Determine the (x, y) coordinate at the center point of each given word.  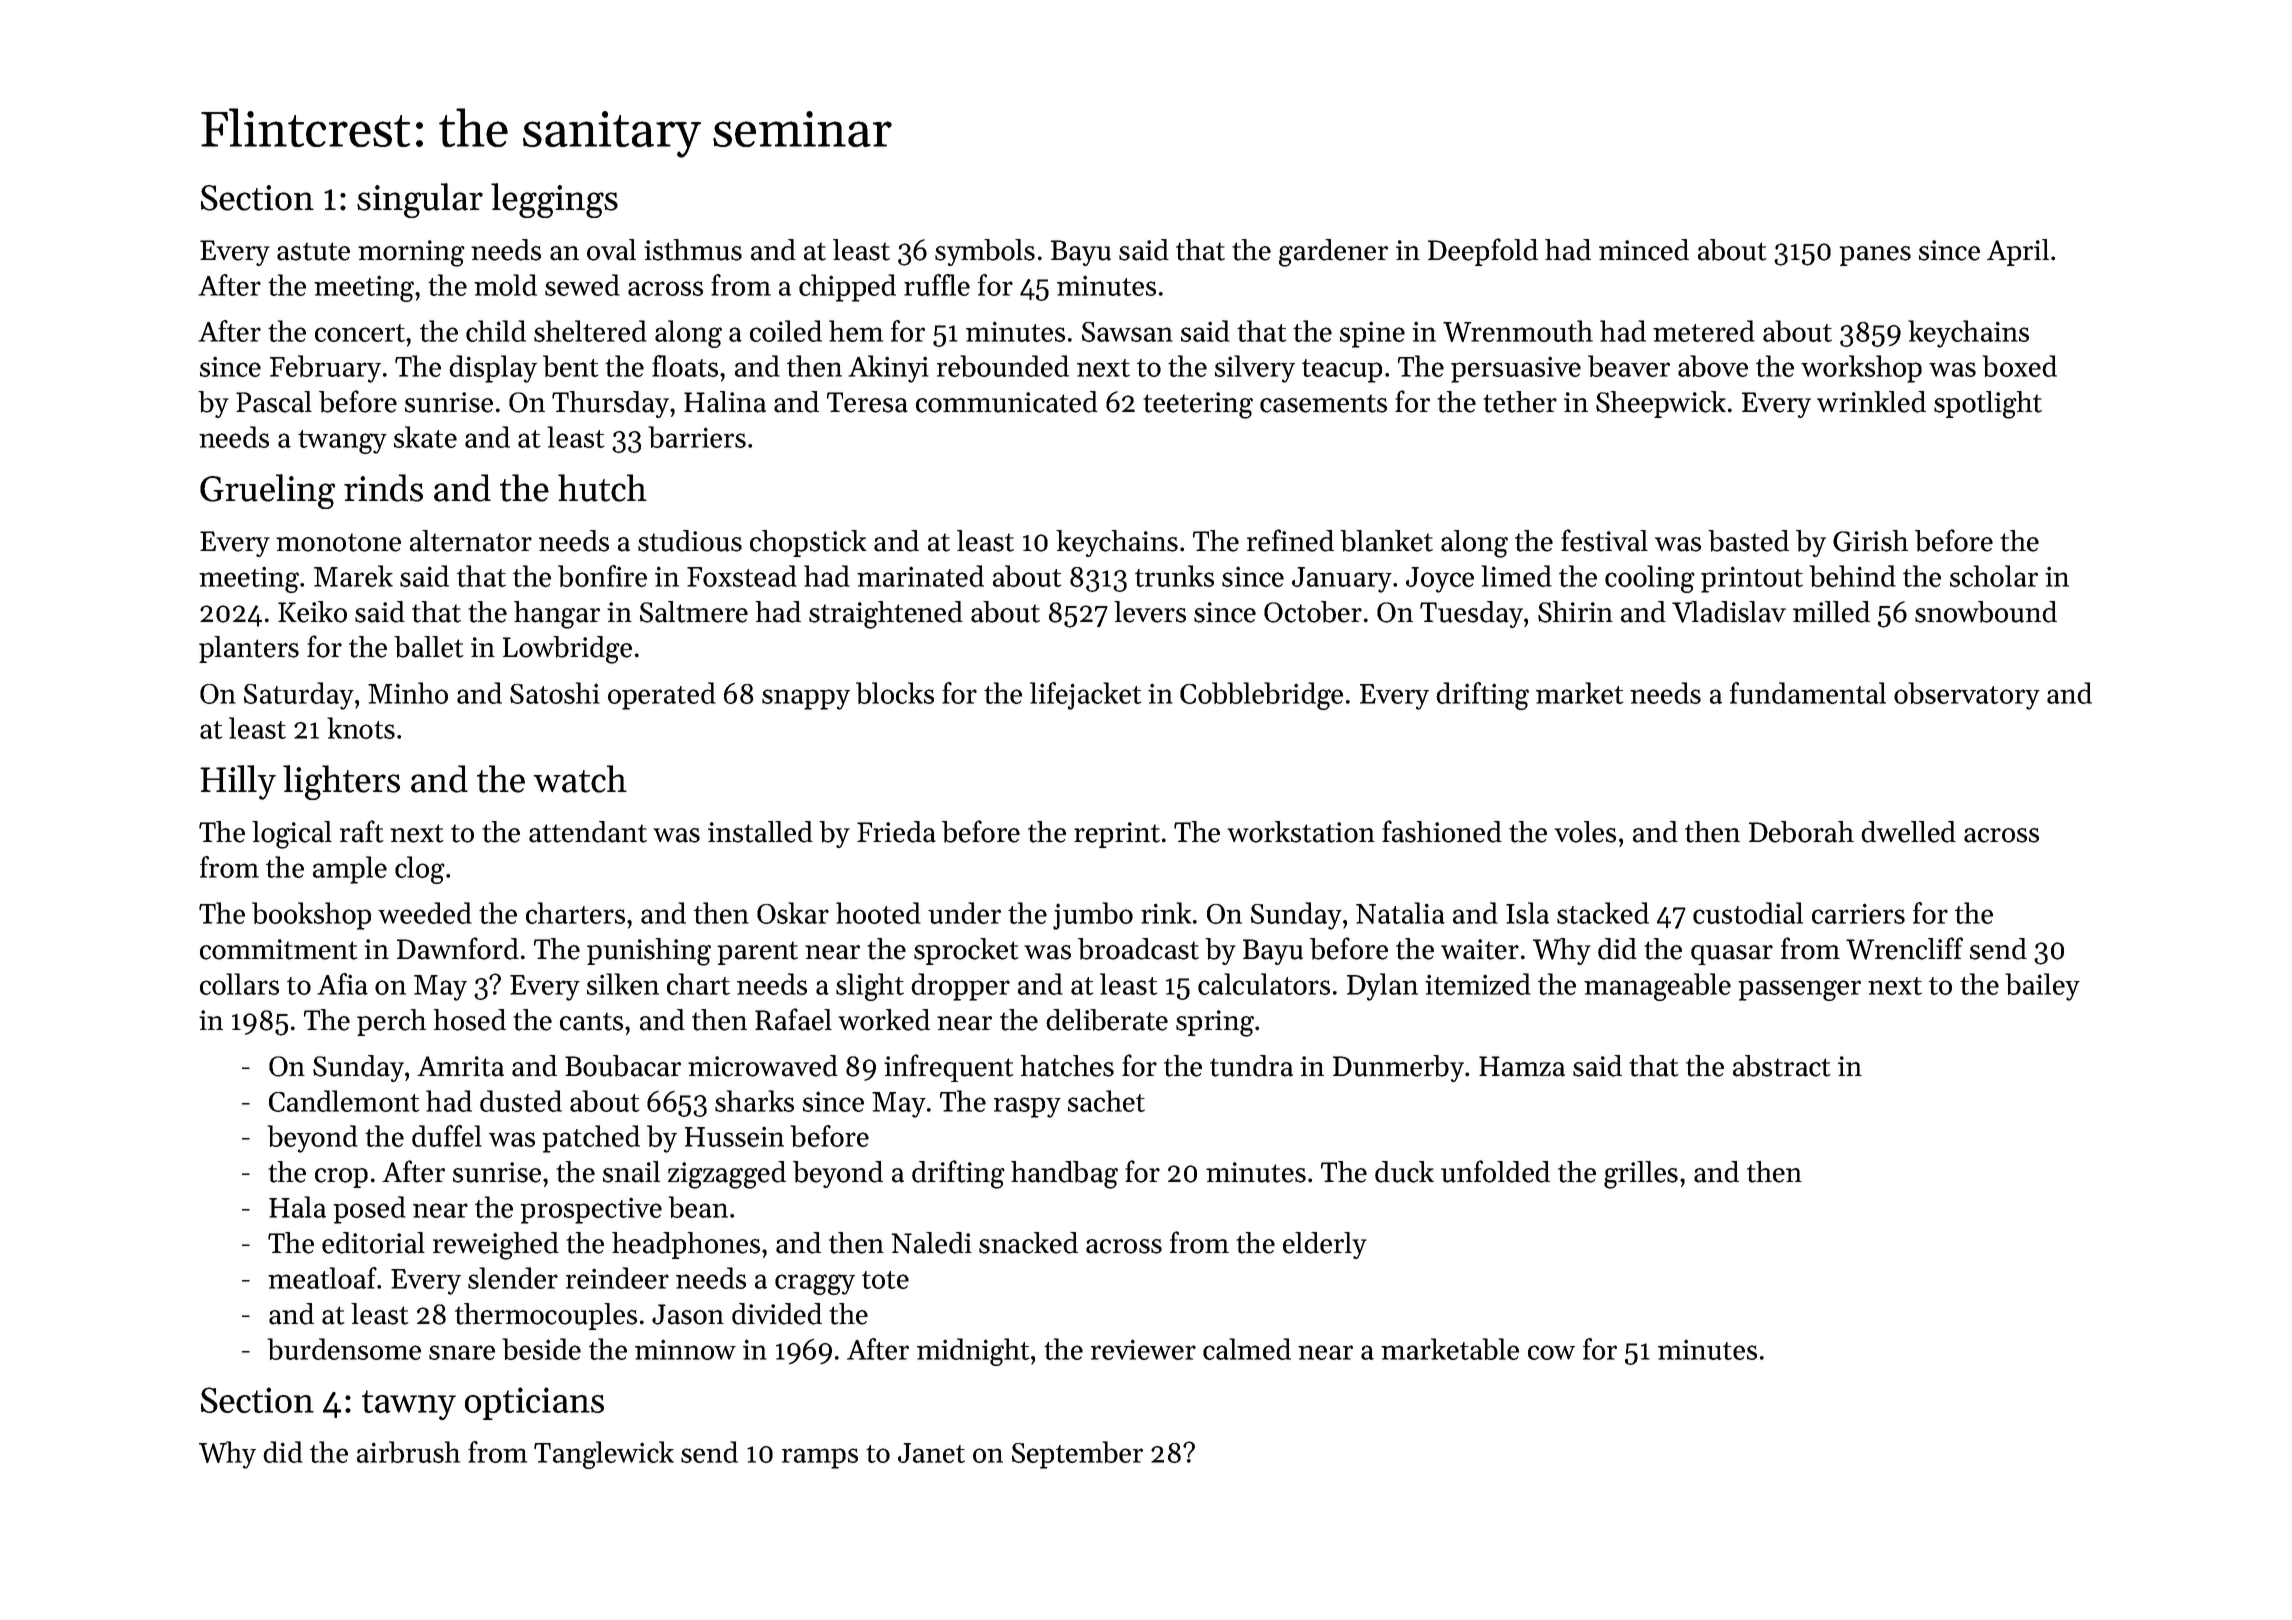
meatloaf (322, 1278)
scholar (1994, 576)
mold (505, 285)
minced (1644, 250)
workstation (1301, 832)
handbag (1064, 1175)
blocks (895, 693)
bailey (2042, 987)
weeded (425, 913)
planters (249, 649)
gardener (1333, 253)
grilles (1641, 1175)
